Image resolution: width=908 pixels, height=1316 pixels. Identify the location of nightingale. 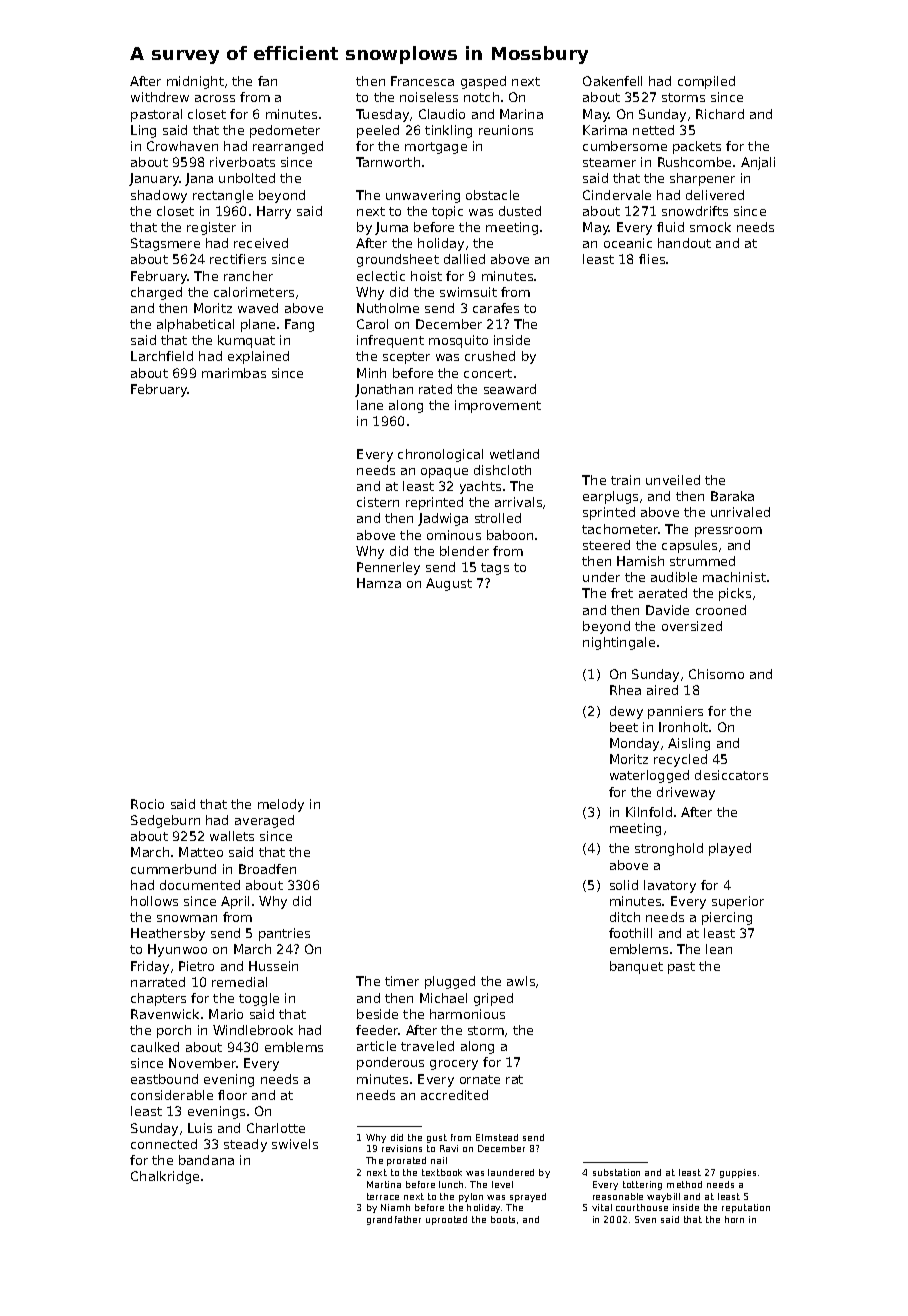
(619, 643).
